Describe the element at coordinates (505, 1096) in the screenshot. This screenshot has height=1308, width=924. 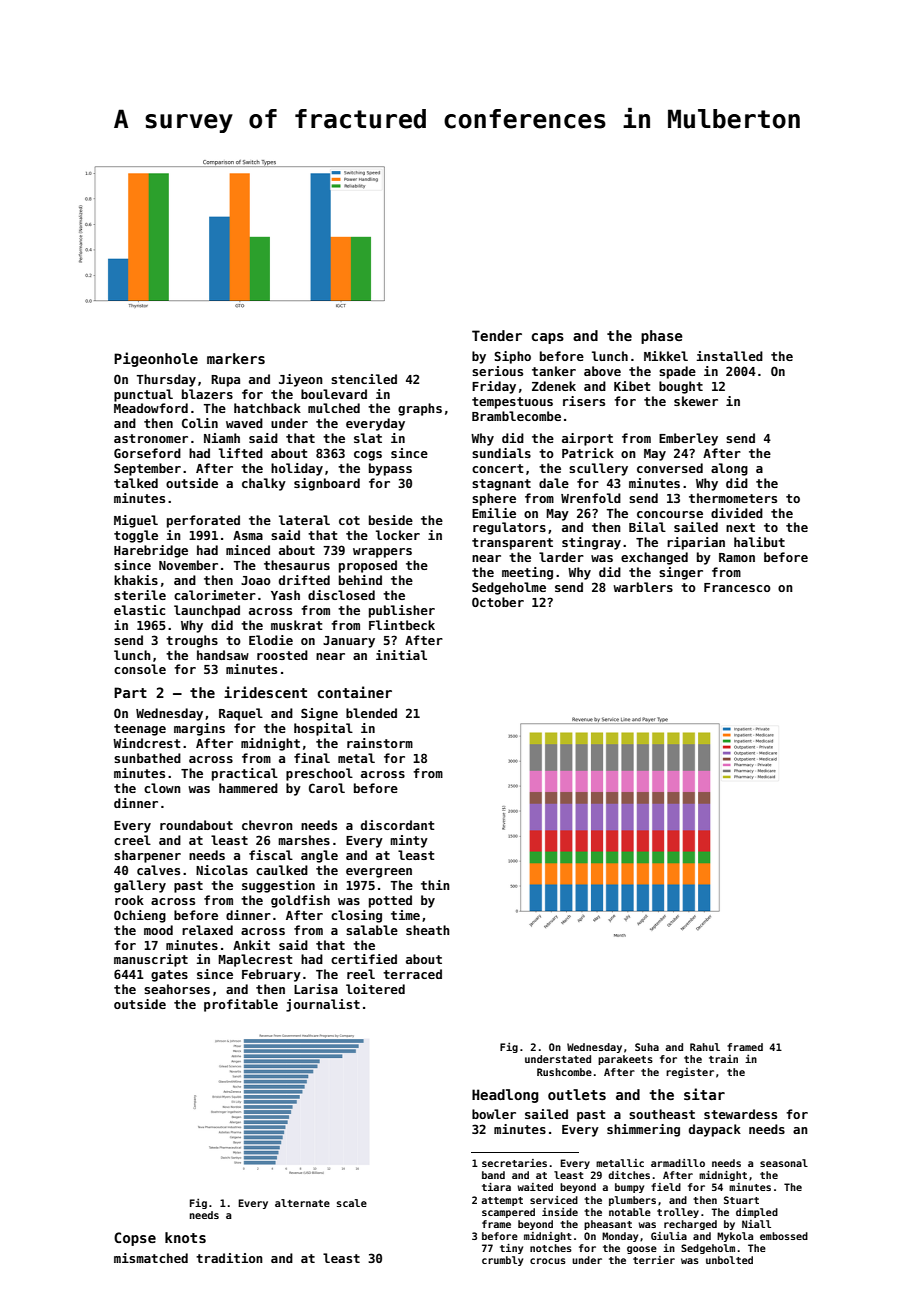
I see `Headlong` at that location.
